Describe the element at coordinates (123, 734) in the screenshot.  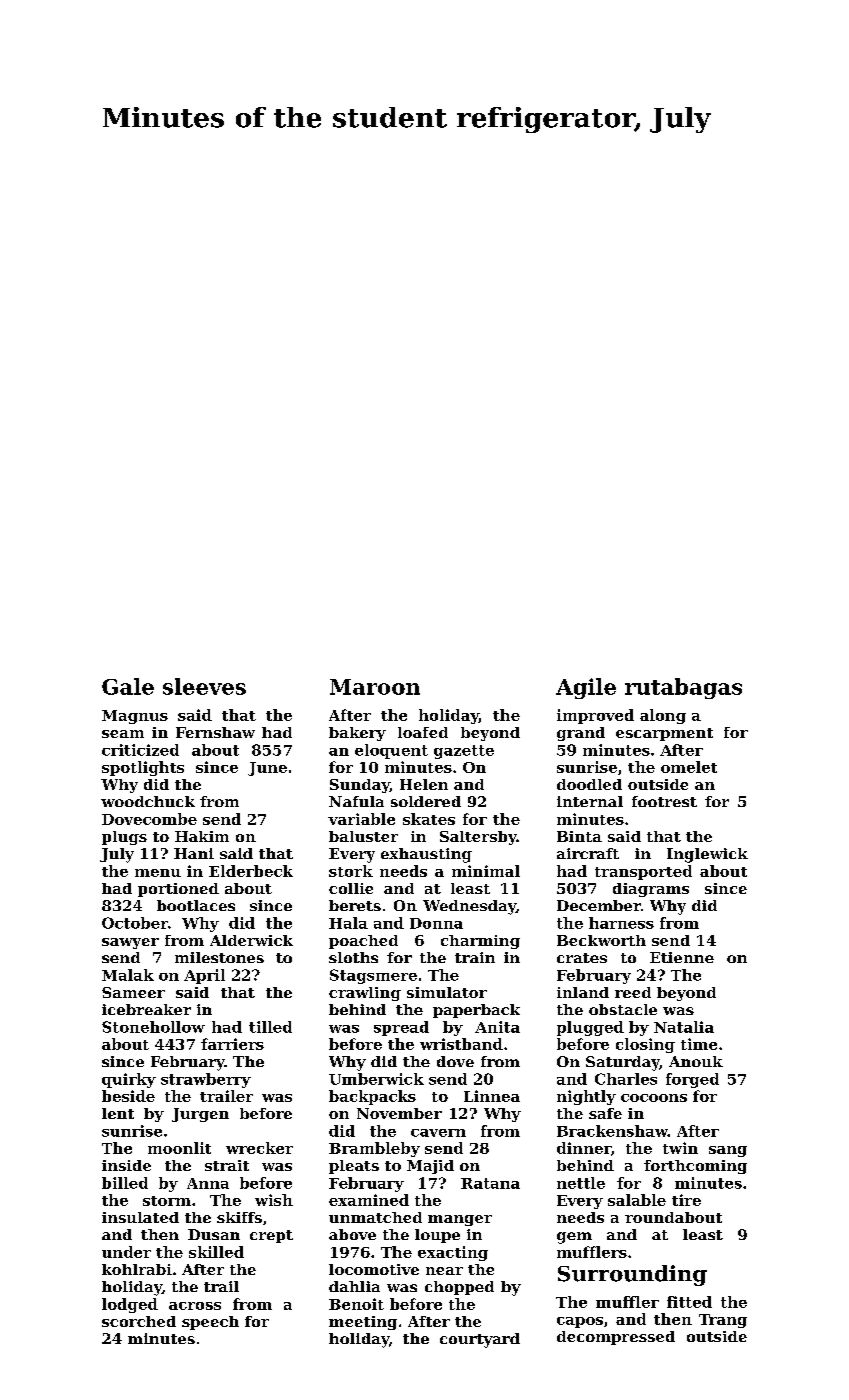
I see `seam` at that location.
